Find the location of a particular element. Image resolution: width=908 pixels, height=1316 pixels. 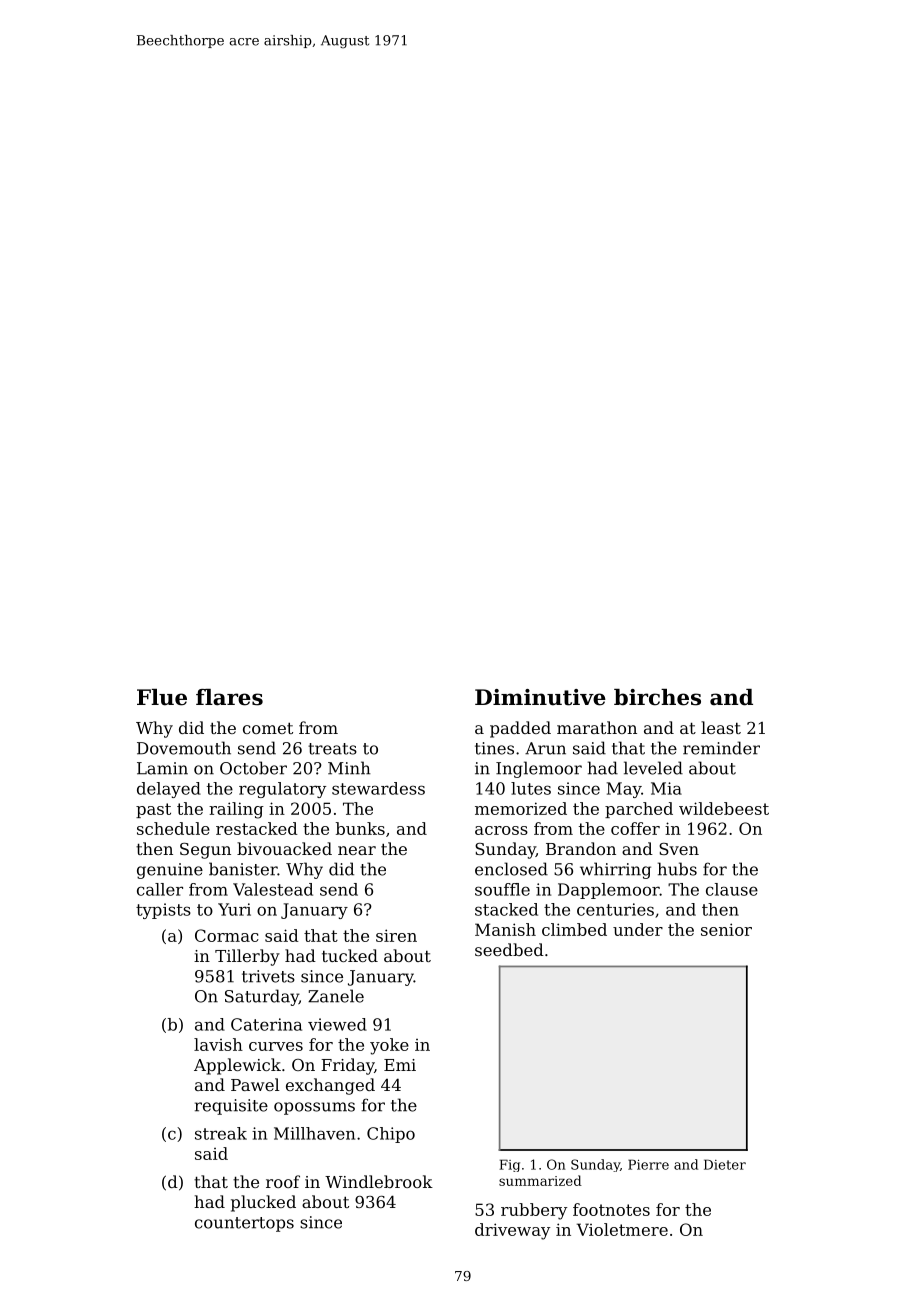

Fig is located at coordinates (509, 1165).
